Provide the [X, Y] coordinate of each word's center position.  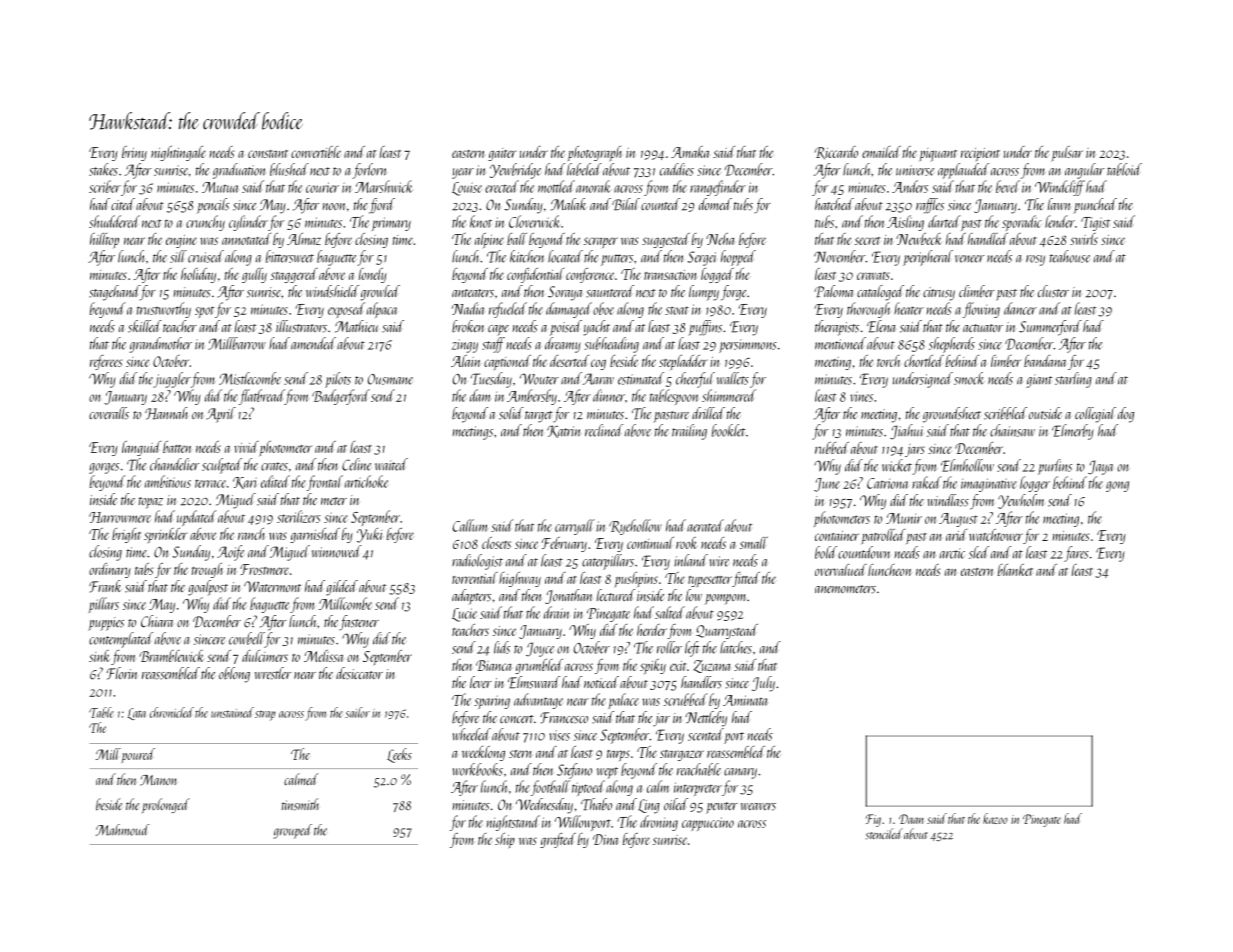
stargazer [682, 755]
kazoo [995, 818]
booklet [728, 430]
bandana [1045, 361]
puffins [705, 328]
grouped [293, 831]
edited [275, 481]
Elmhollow [967, 465]
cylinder [248, 223]
